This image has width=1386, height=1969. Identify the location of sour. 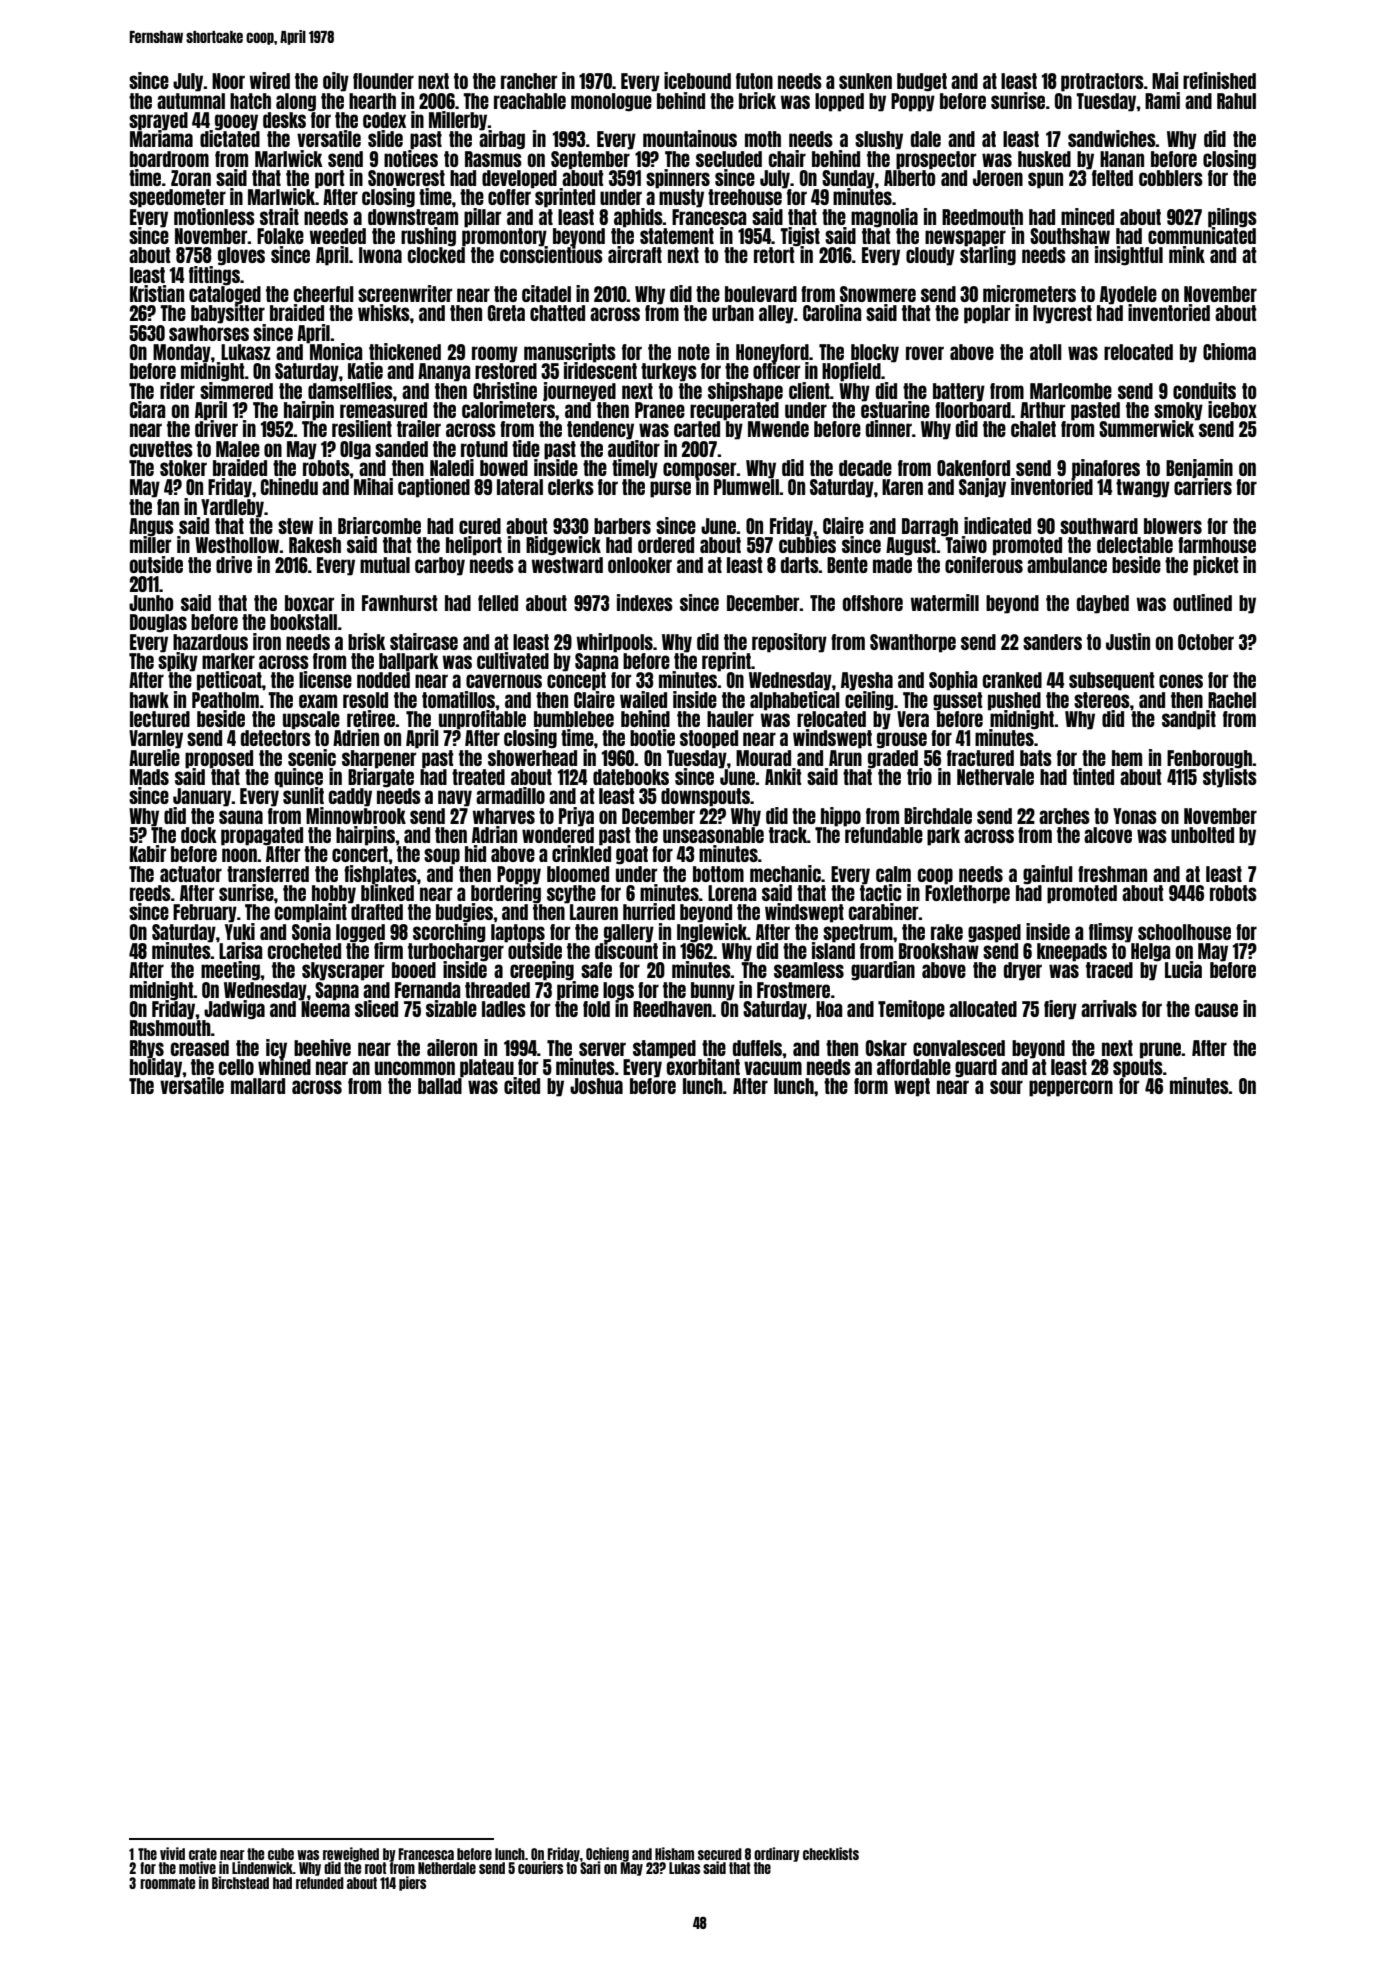
(1006, 1087).
